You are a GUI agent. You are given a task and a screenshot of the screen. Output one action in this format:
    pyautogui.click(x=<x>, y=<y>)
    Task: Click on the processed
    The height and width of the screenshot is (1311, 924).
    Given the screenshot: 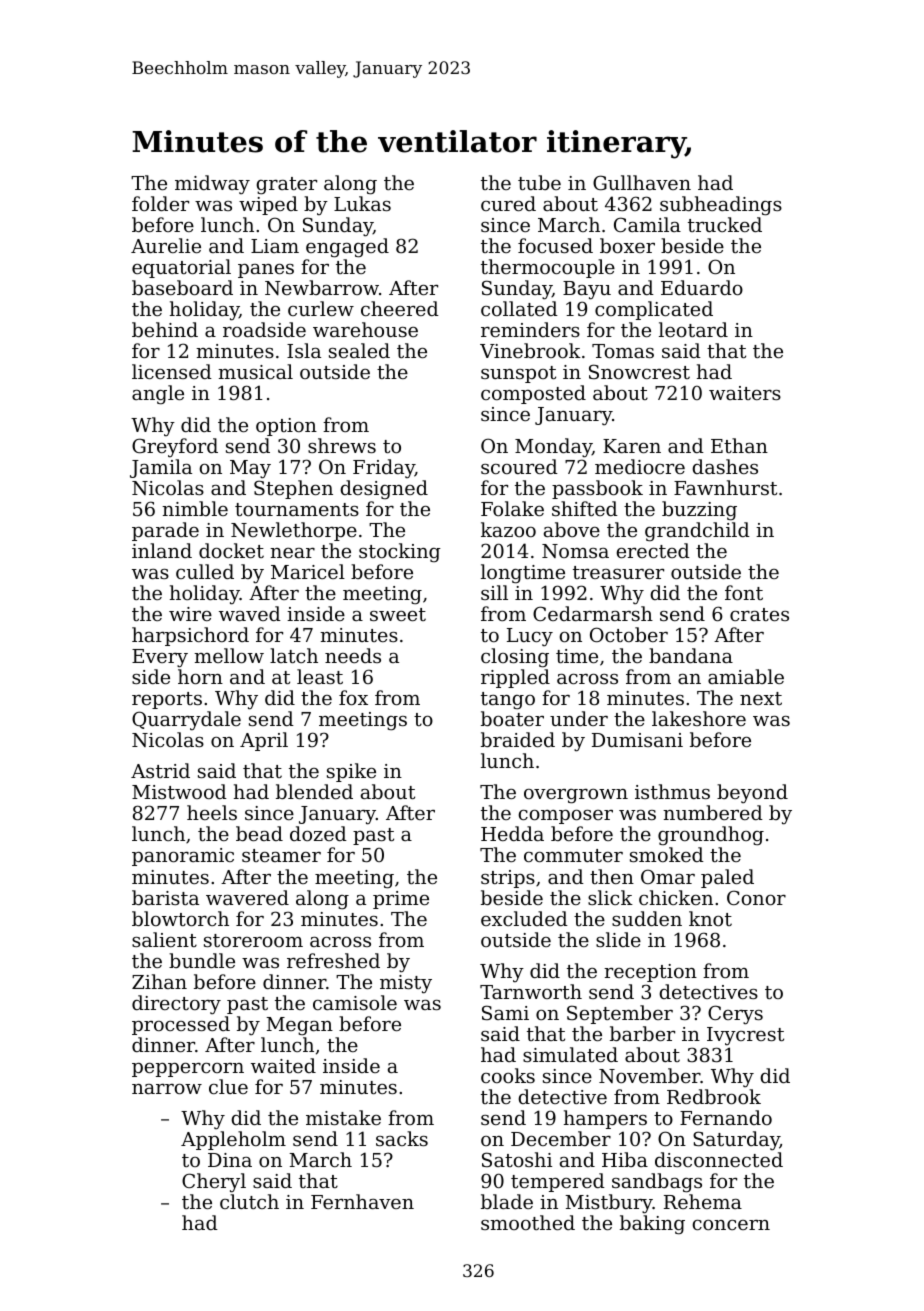 What is the action you would take?
    pyautogui.click(x=181, y=1025)
